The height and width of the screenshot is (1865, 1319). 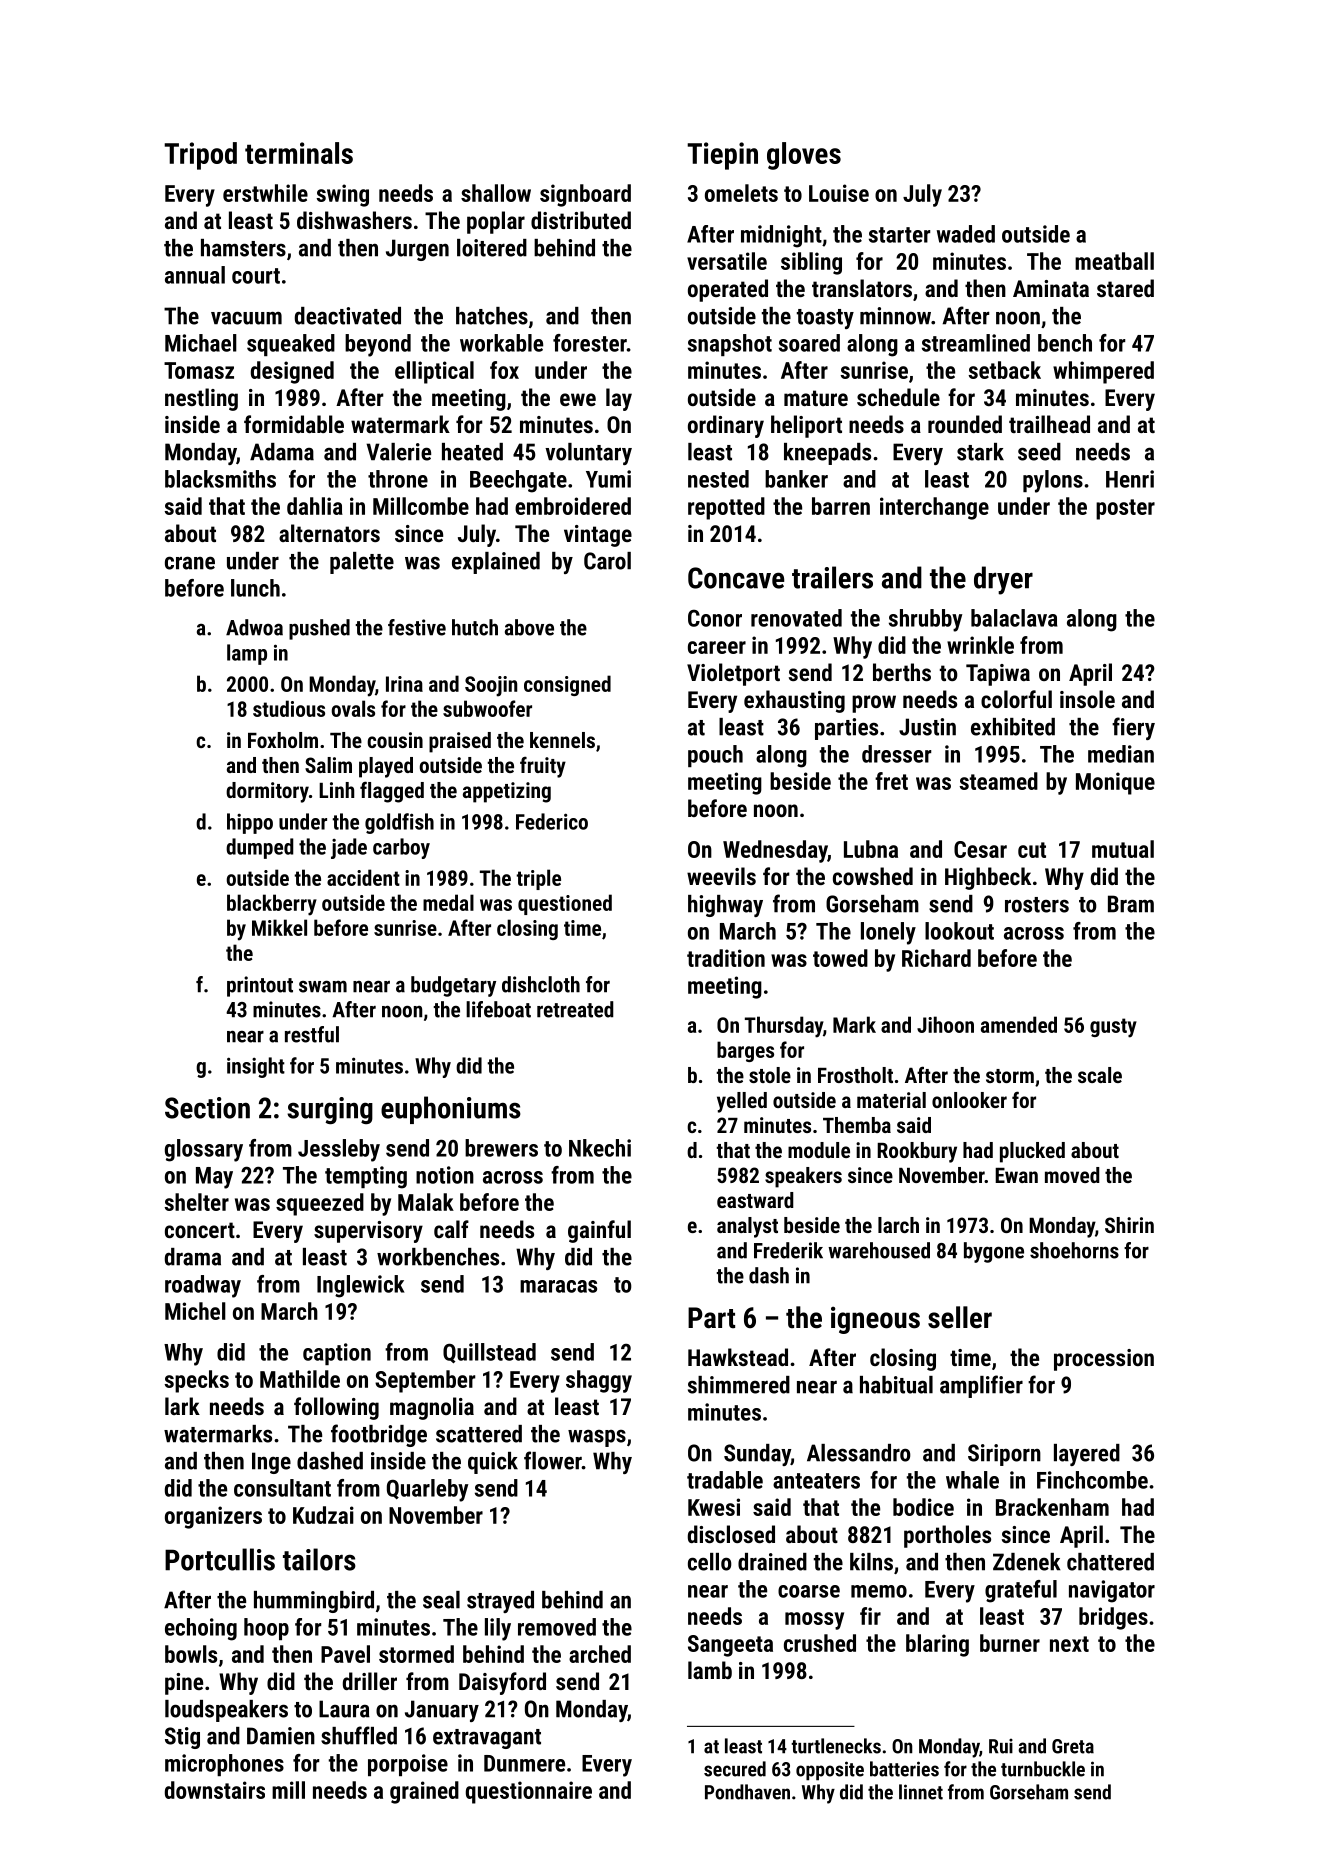 What do you see at coordinates (378, 345) in the screenshot?
I see `beyond` at bounding box center [378, 345].
